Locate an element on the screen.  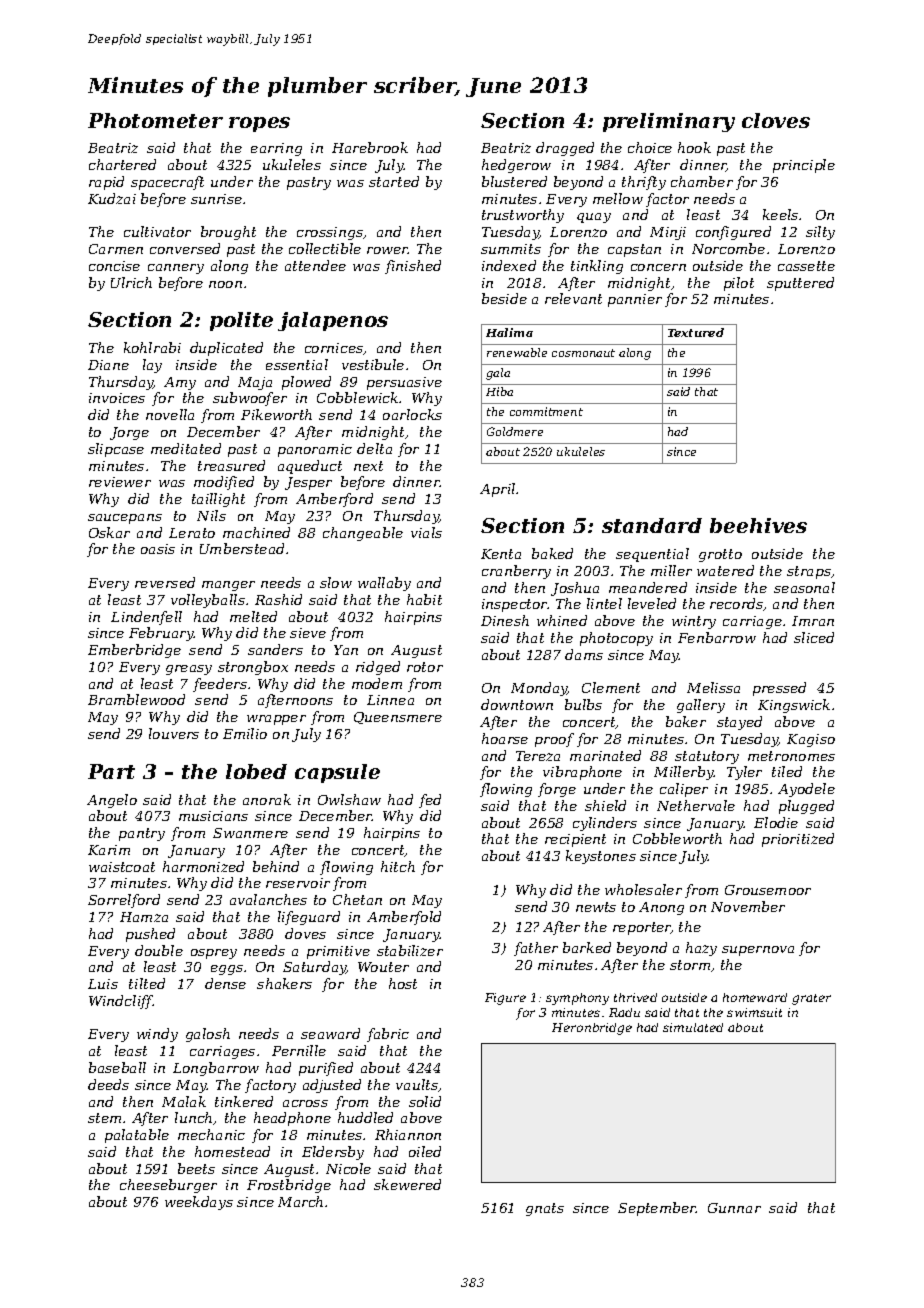
Windcliff is located at coordinates (121, 1002).
